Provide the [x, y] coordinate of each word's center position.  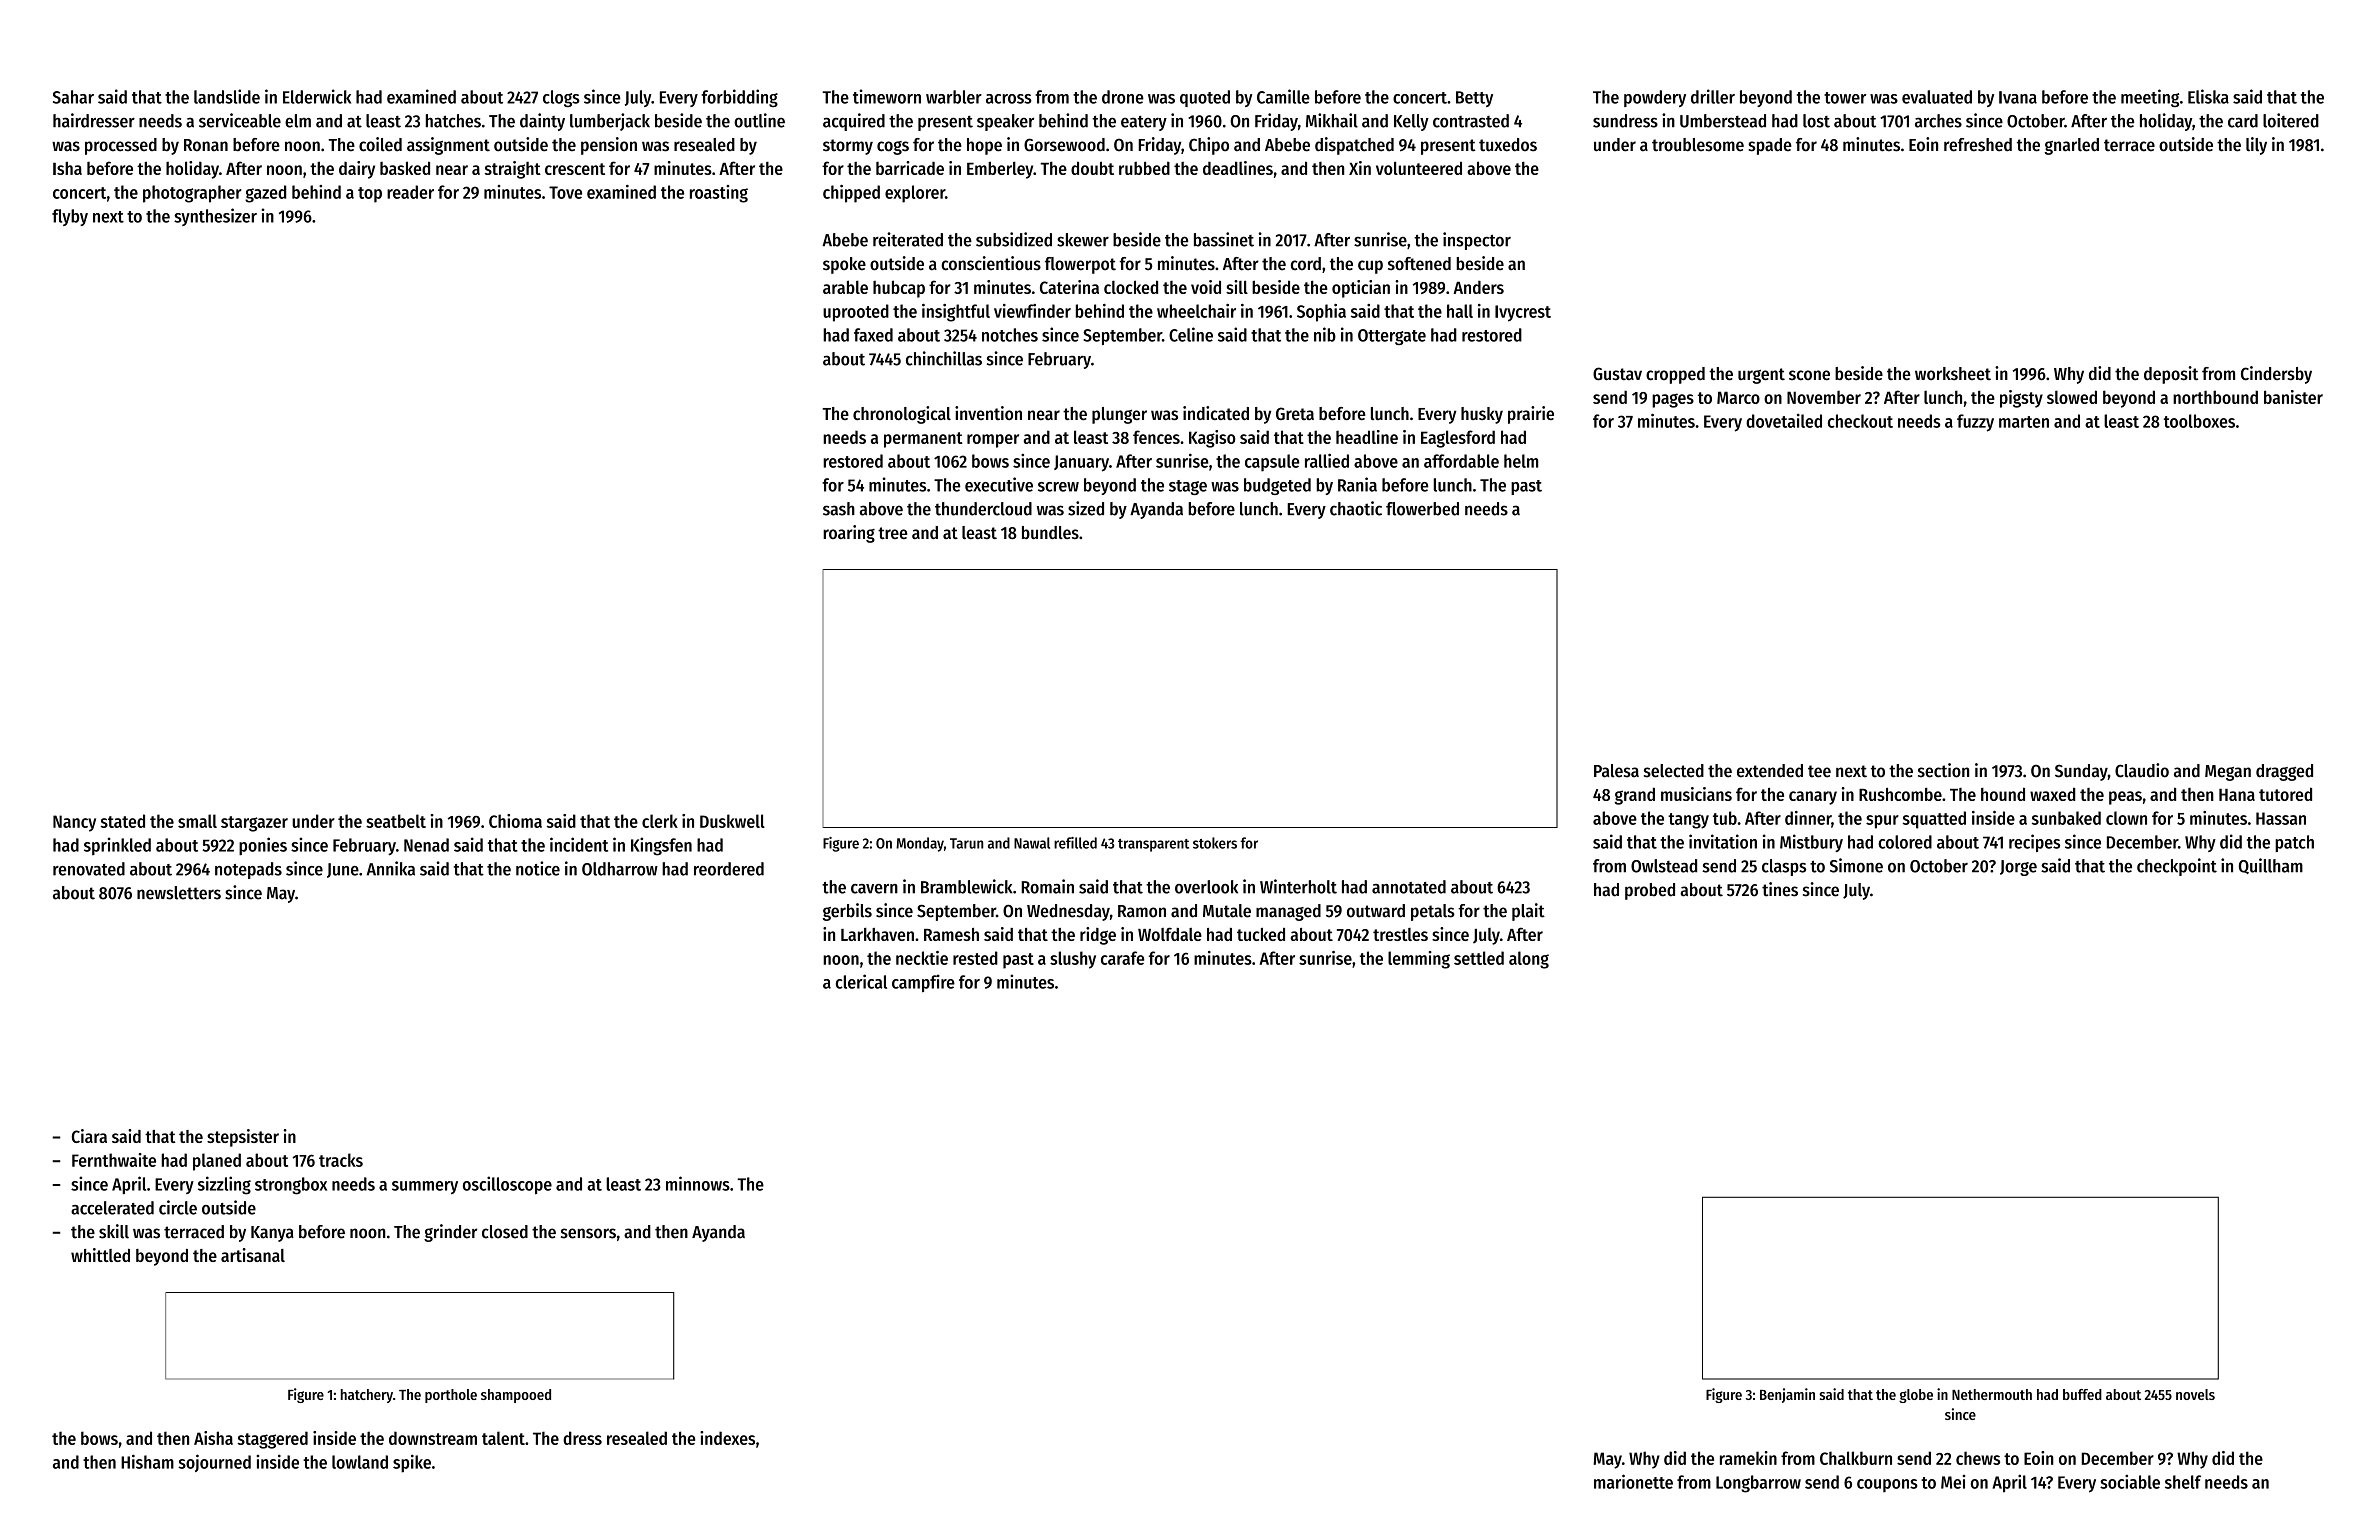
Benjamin [1787, 1395]
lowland [360, 1462]
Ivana [2018, 97]
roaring [849, 534]
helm [1521, 461]
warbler [954, 97]
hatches [453, 121]
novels [2195, 1394]
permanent [923, 440]
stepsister [243, 1138]
